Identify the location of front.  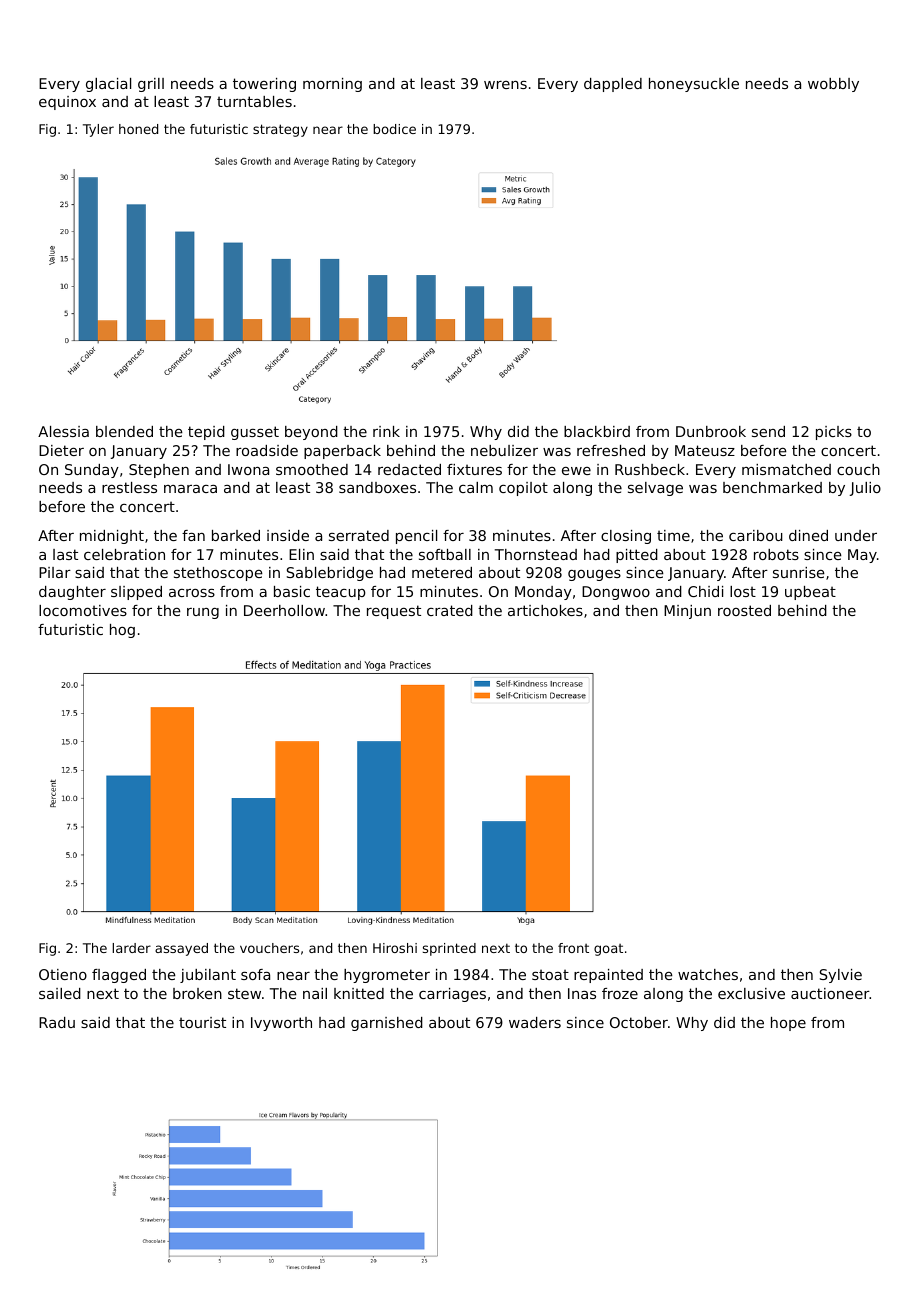
(573, 948).
